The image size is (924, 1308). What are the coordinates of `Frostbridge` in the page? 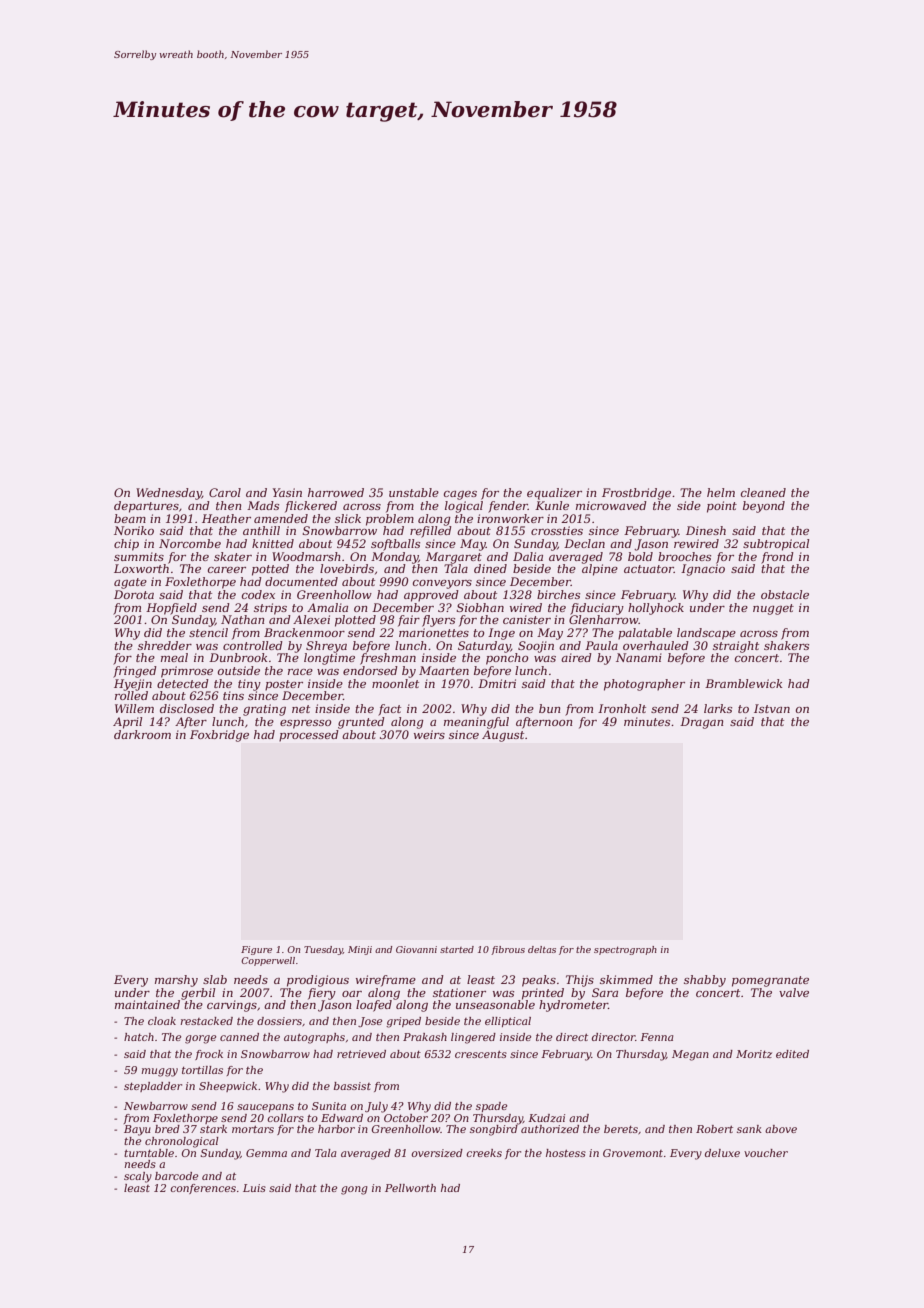 It's located at (636, 494).
